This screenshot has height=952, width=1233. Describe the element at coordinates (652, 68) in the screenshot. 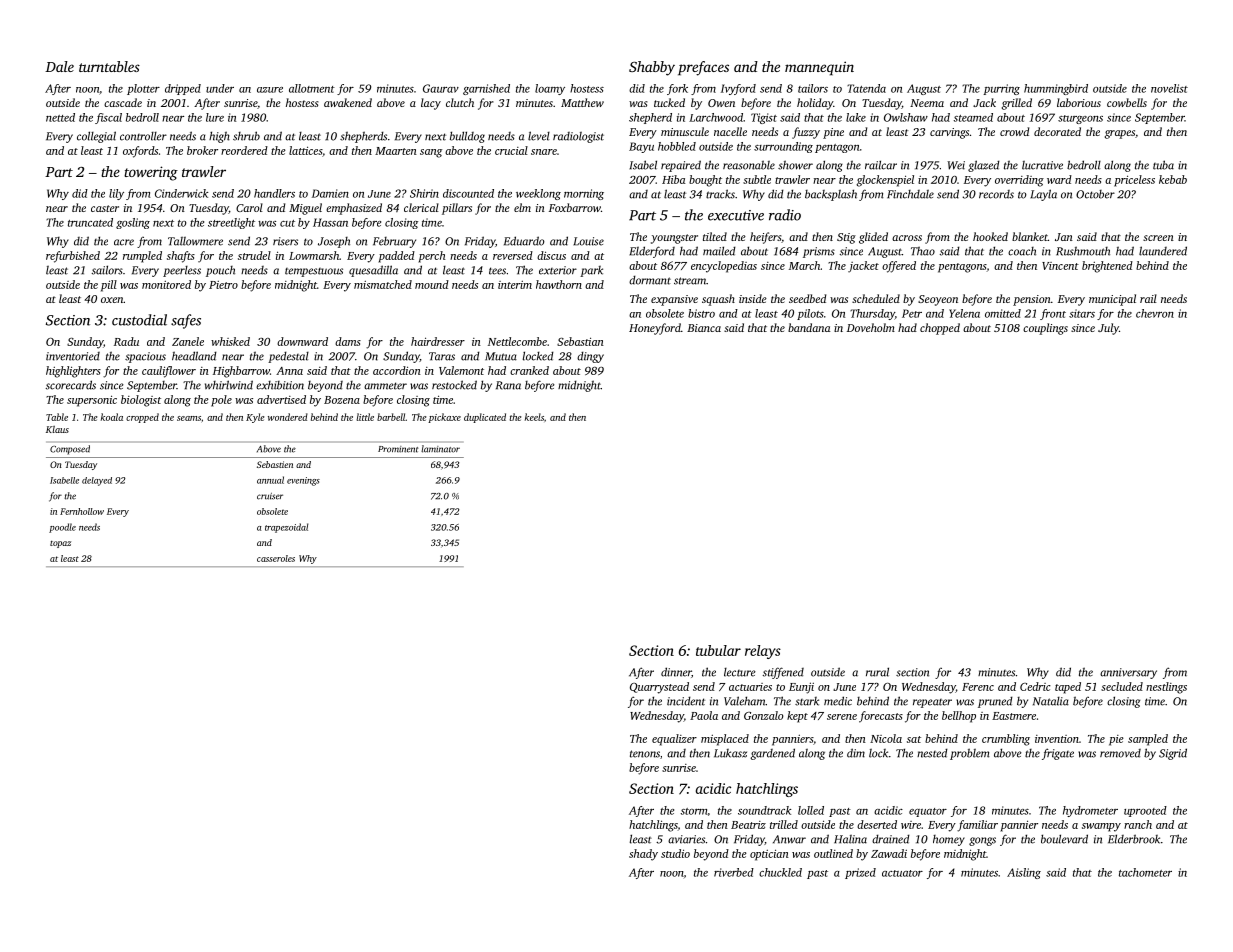

I see `Shabby` at that location.
